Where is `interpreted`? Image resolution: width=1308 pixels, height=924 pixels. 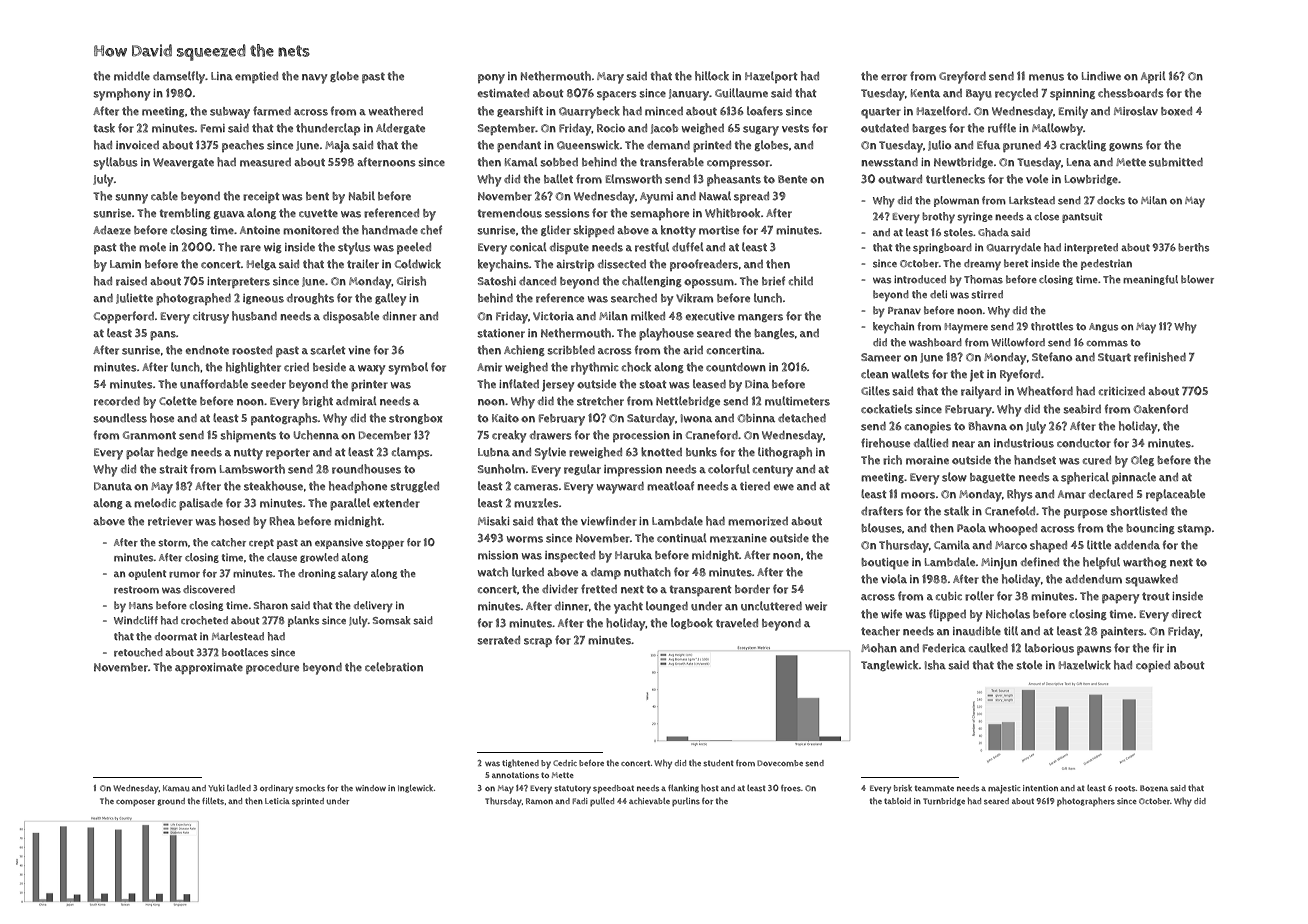 interpreted is located at coordinates (1091, 248).
